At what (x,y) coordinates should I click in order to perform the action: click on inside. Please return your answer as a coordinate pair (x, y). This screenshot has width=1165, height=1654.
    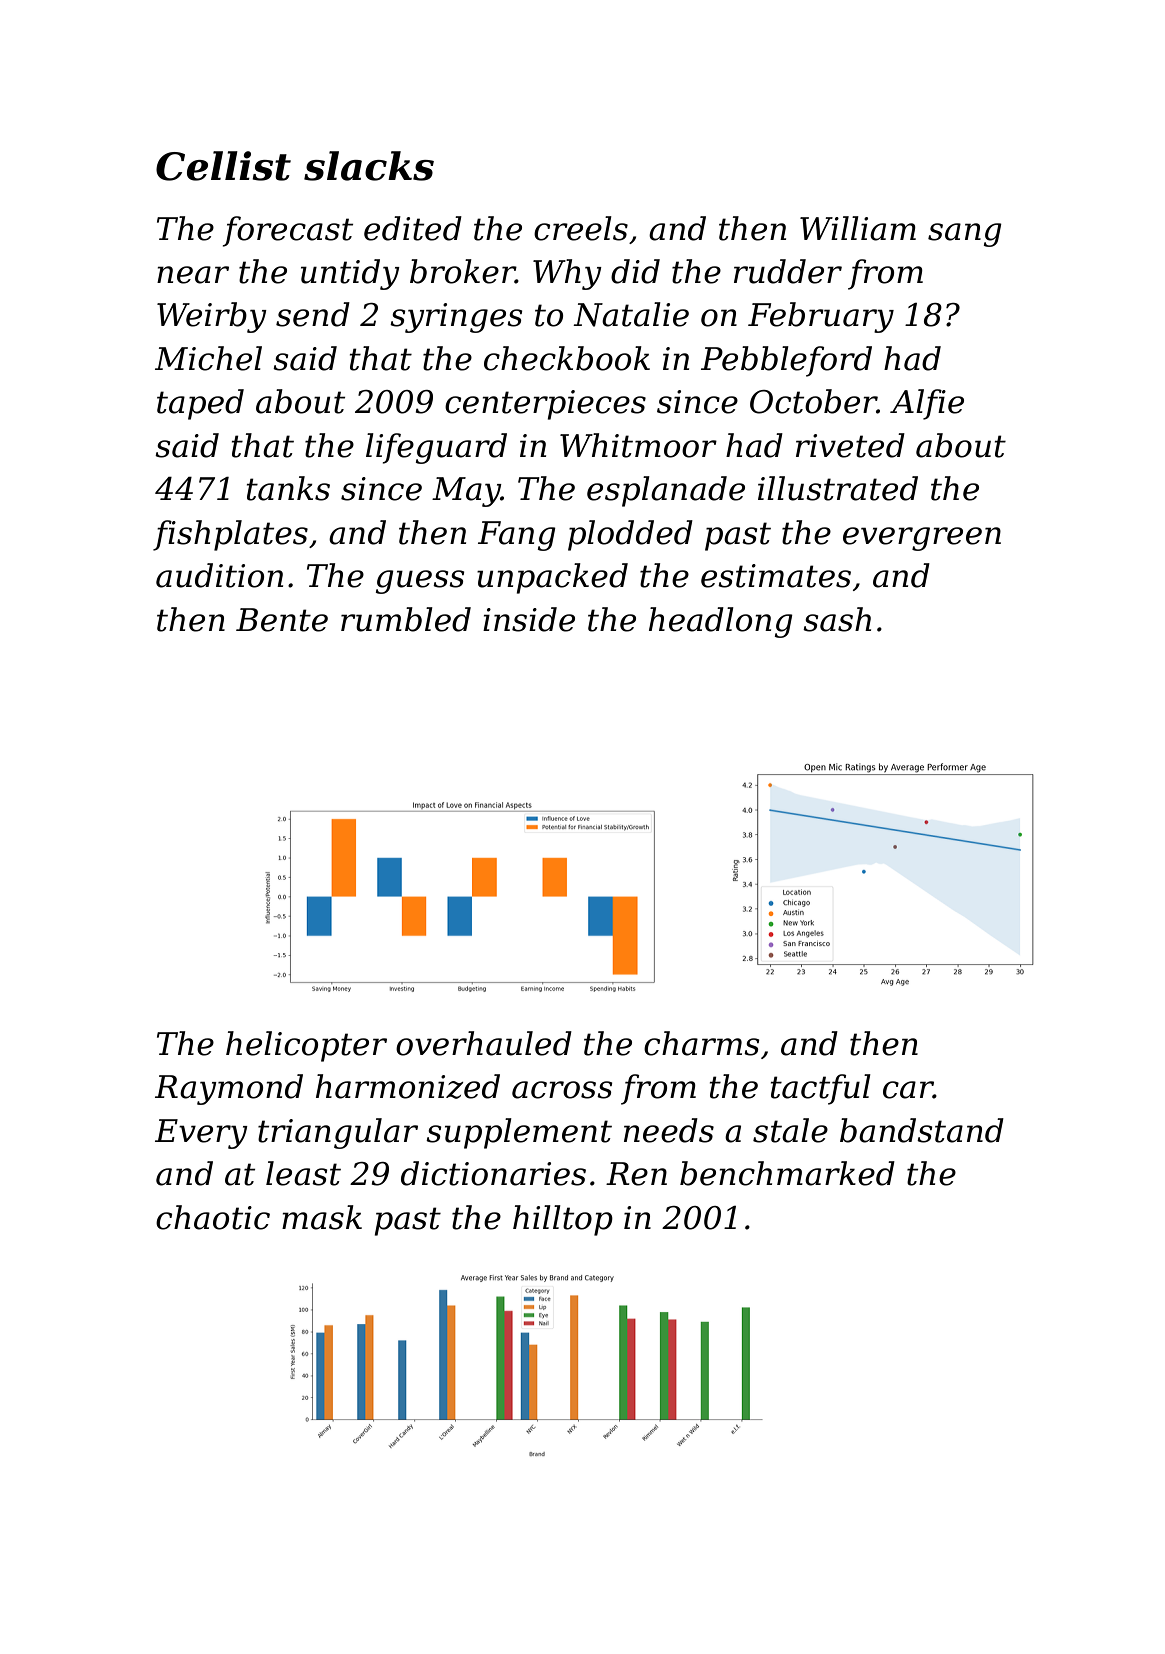
    Looking at the image, I should click on (529, 619).
